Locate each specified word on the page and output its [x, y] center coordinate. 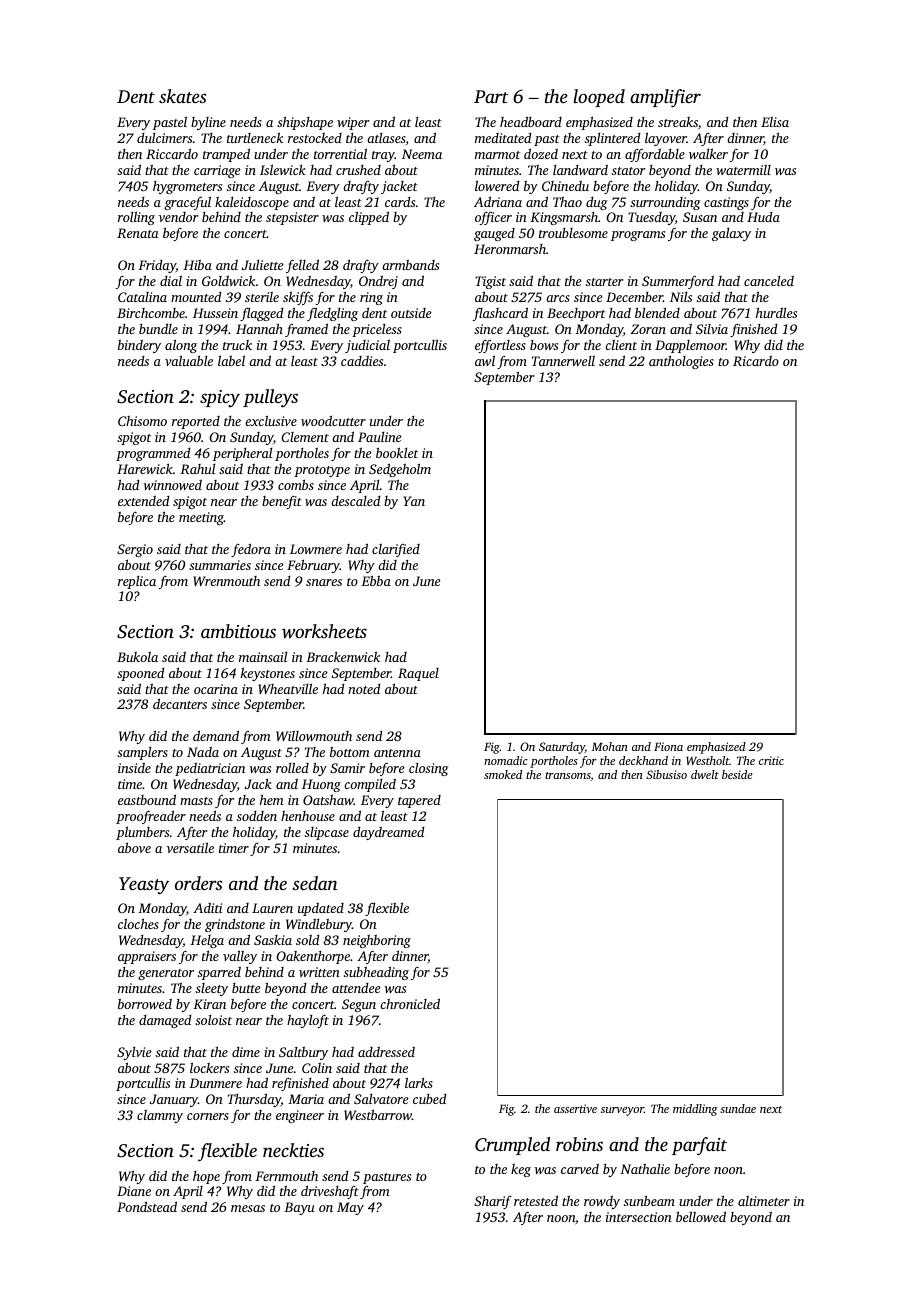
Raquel [418, 674]
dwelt [705, 774]
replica [137, 582]
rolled [292, 767]
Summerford [678, 282]
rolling [136, 218]
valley [240, 957]
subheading [376, 973]
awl [485, 360]
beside [737, 774]
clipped [369, 218]
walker [708, 153]
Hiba [197, 265]
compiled [370, 785]
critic [771, 760]
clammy [160, 1116]
